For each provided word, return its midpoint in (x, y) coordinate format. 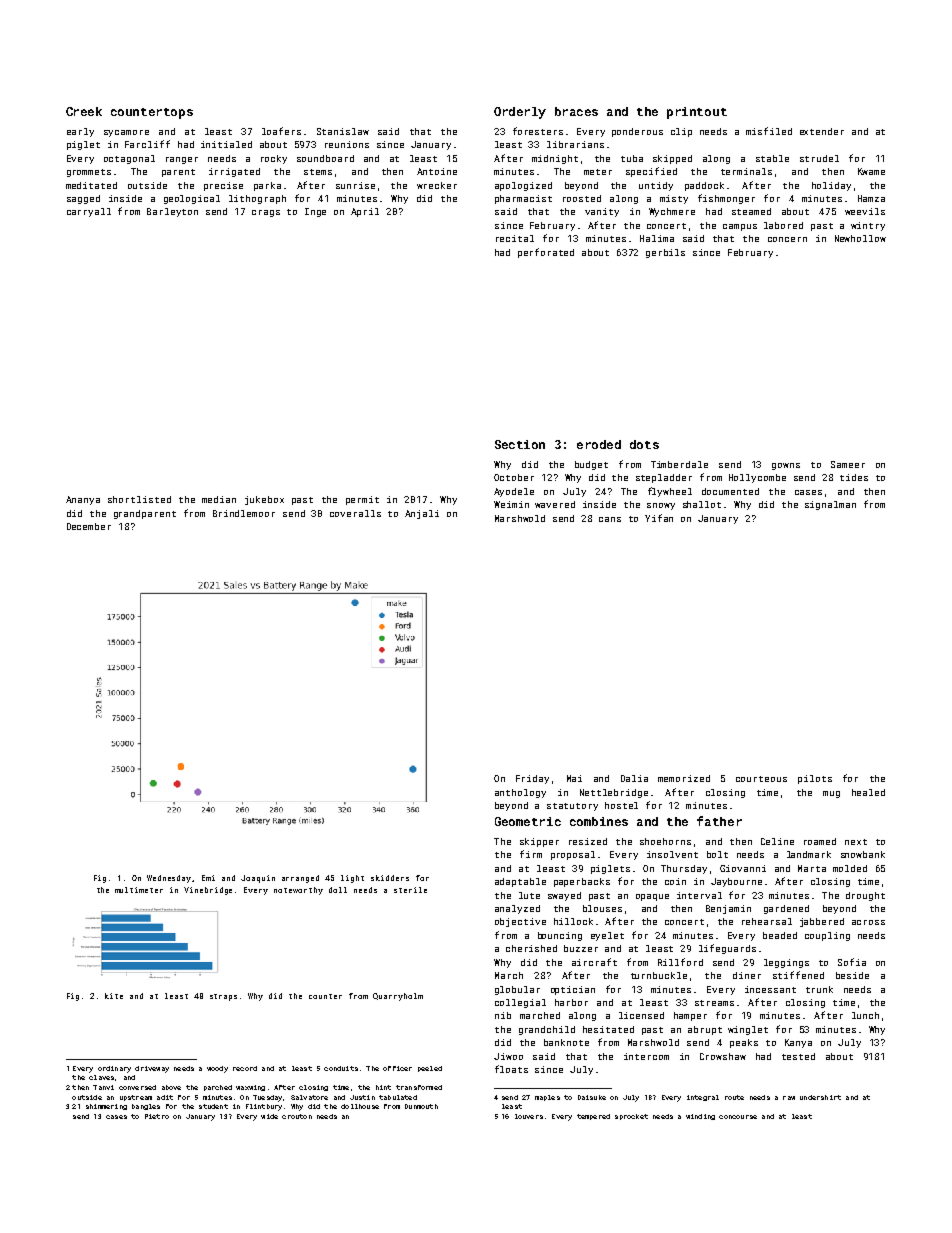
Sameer (848, 464)
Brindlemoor (244, 513)
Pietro (157, 1116)
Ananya (83, 500)
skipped (672, 159)
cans (610, 519)
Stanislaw (343, 131)
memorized (684, 778)
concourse (738, 1117)
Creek (84, 111)
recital (515, 238)
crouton (297, 1116)
